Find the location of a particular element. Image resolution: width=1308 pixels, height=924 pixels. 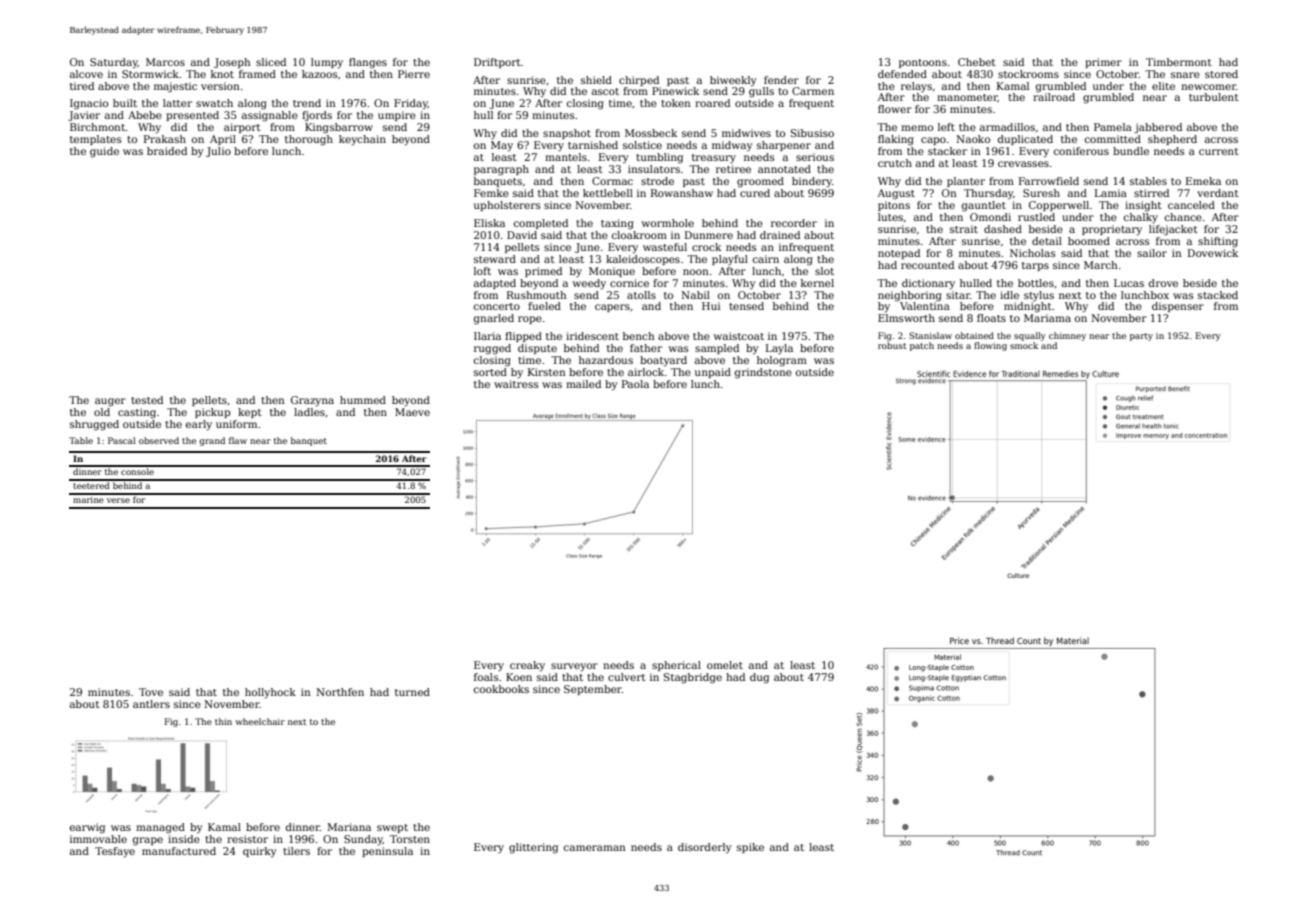

resistor is located at coordinates (247, 839).
